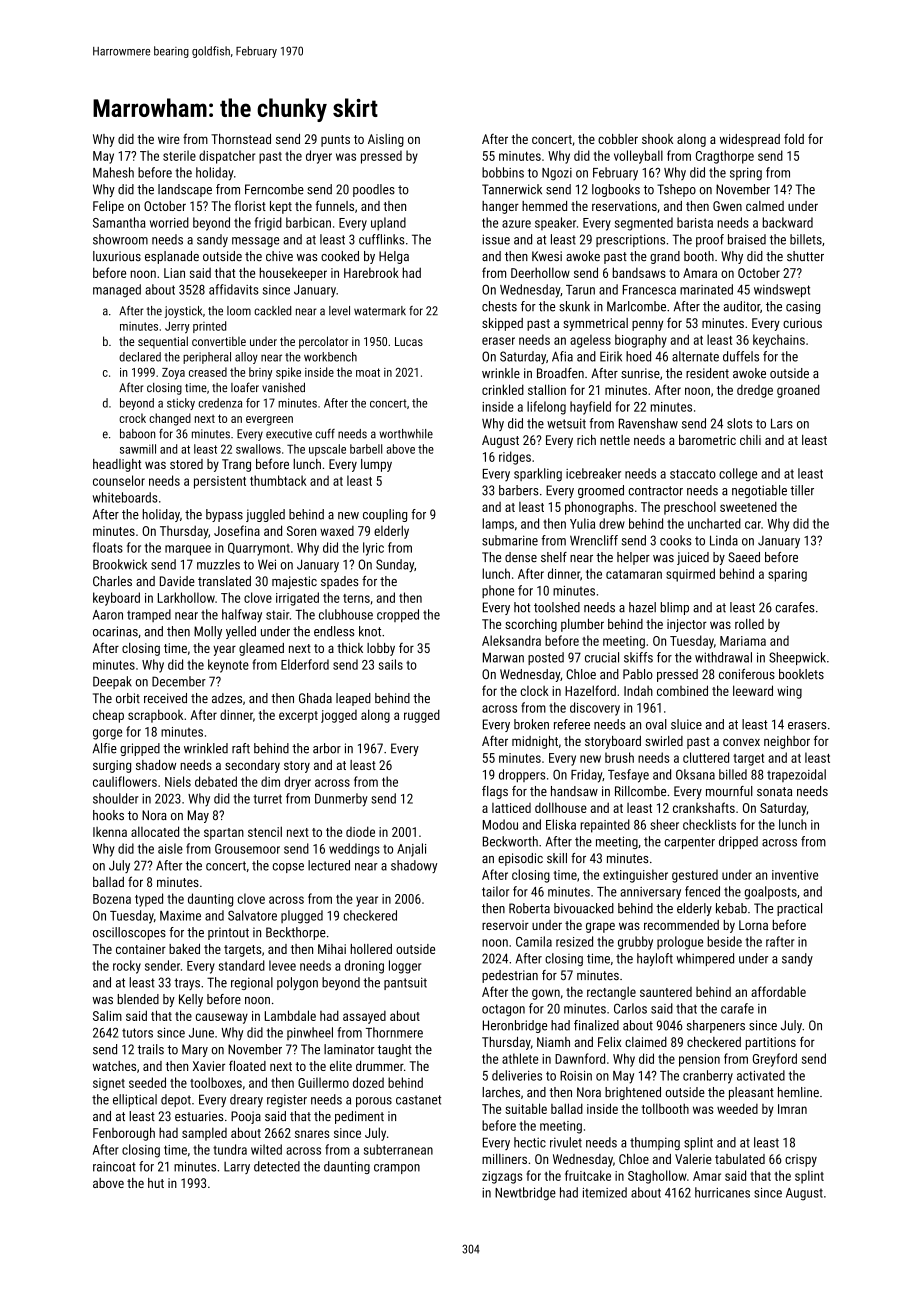  I want to click on injector, so click(687, 625).
